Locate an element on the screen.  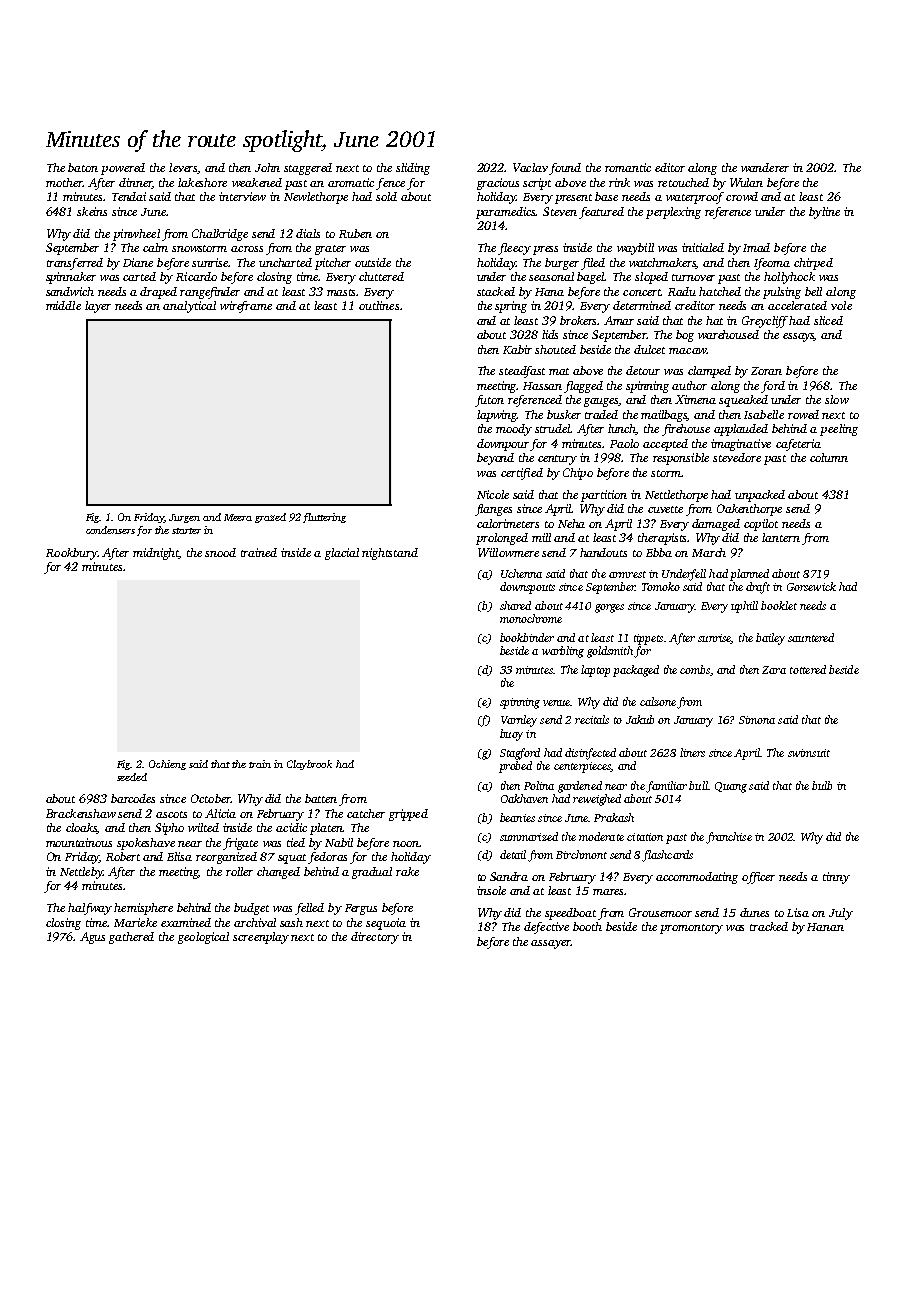
Vaclav is located at coordinates (530, 167).
